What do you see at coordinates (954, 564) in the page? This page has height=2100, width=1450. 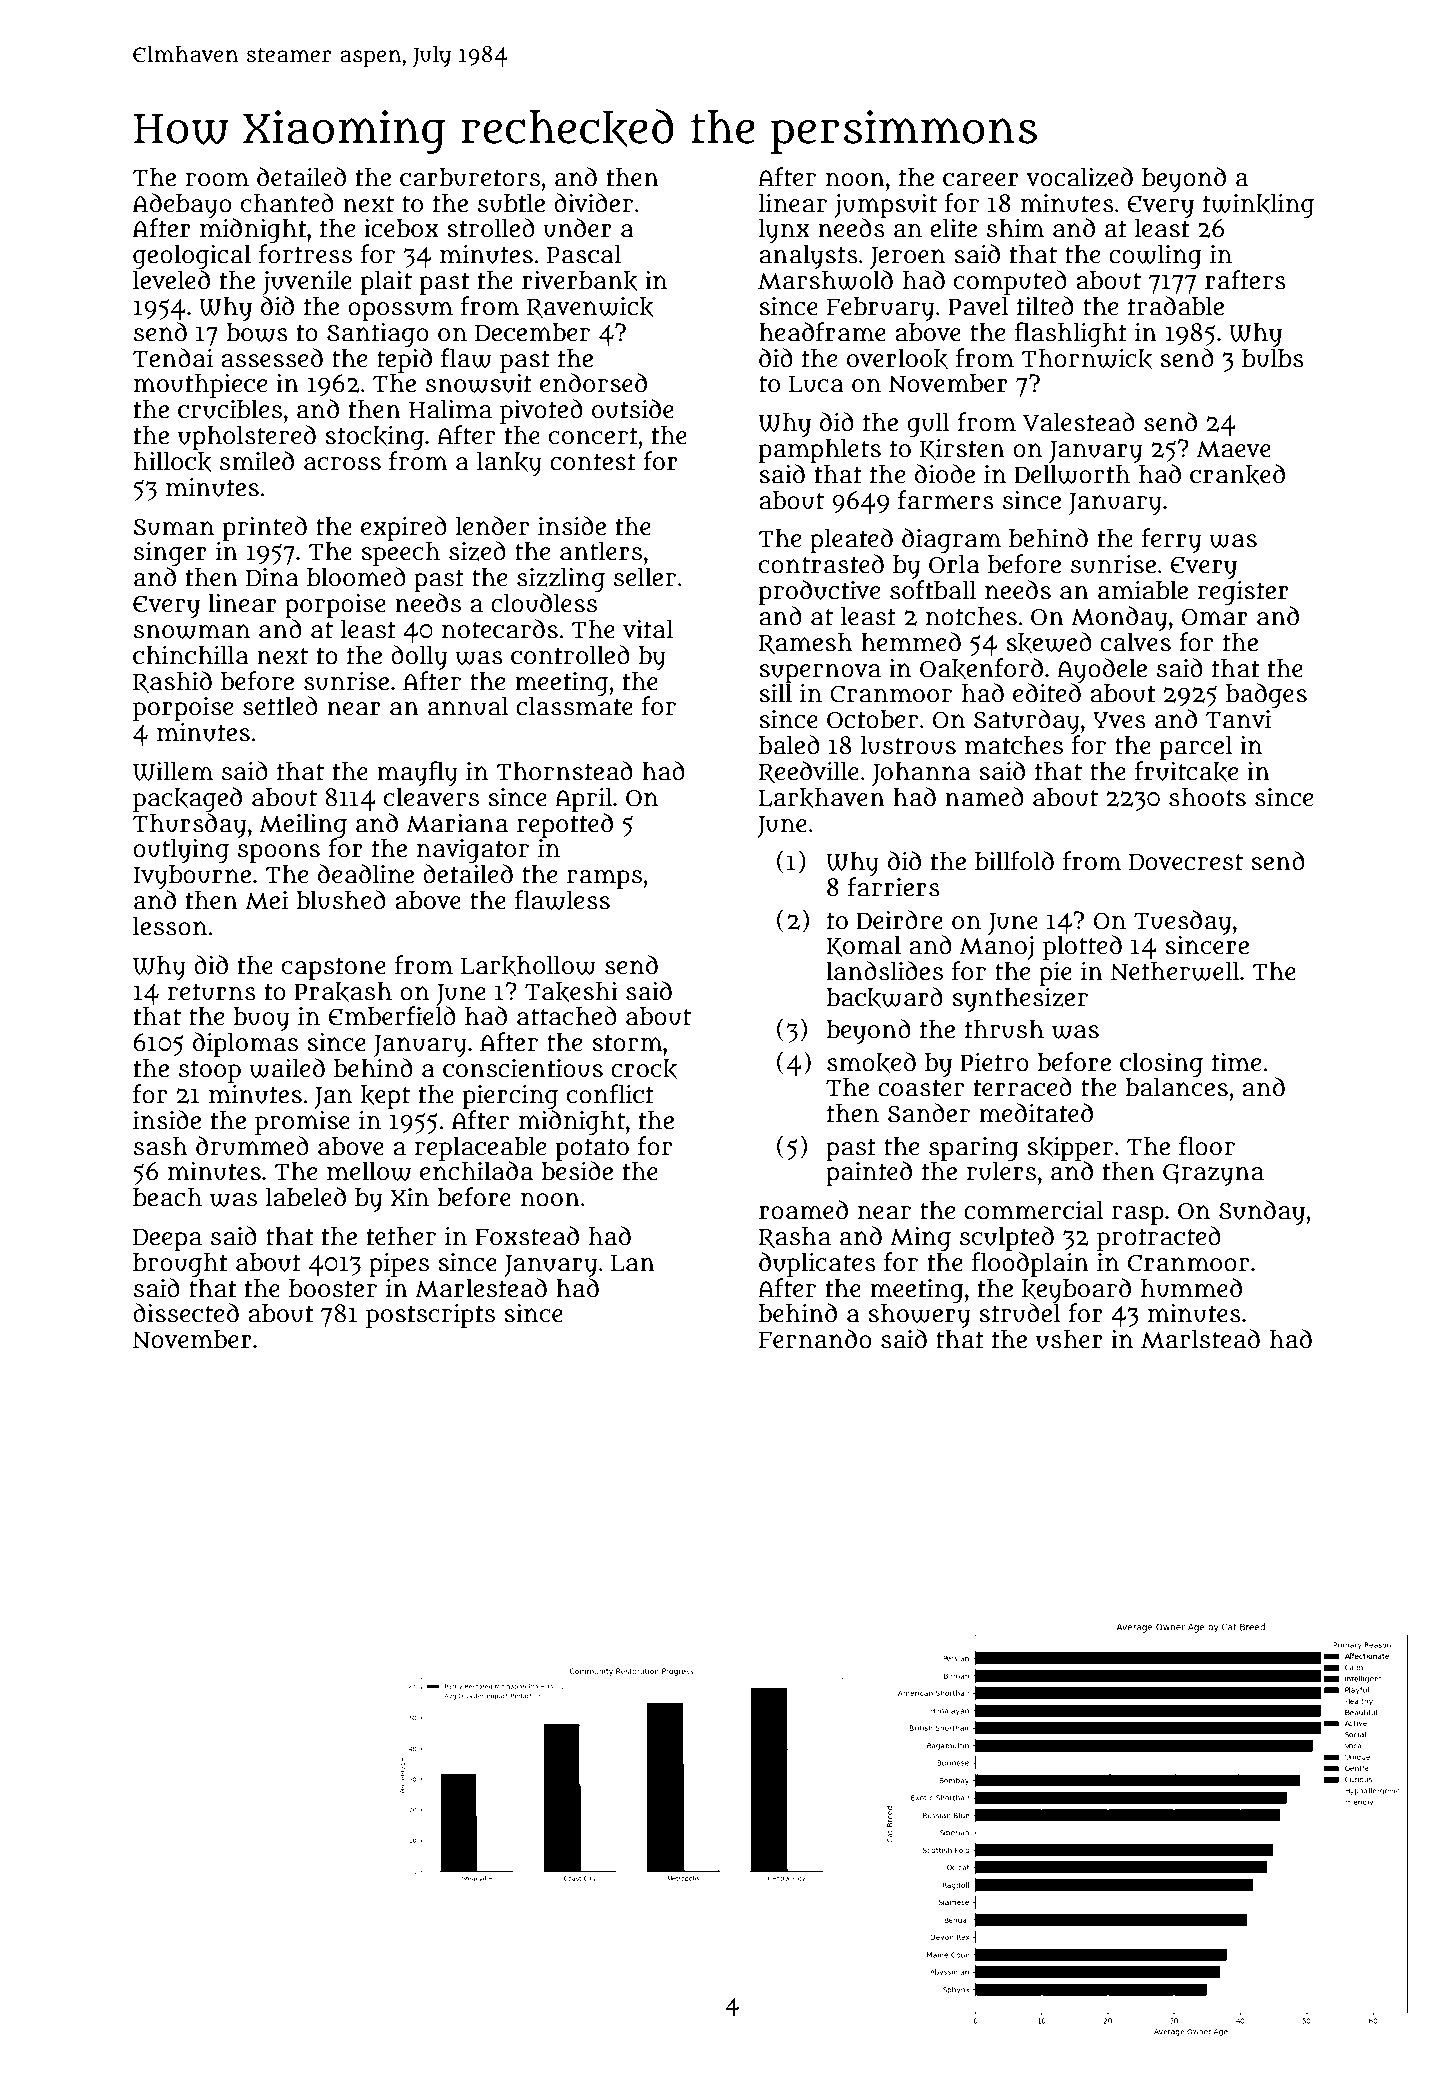 I see `Orla` at bounding box center [954, 564].
